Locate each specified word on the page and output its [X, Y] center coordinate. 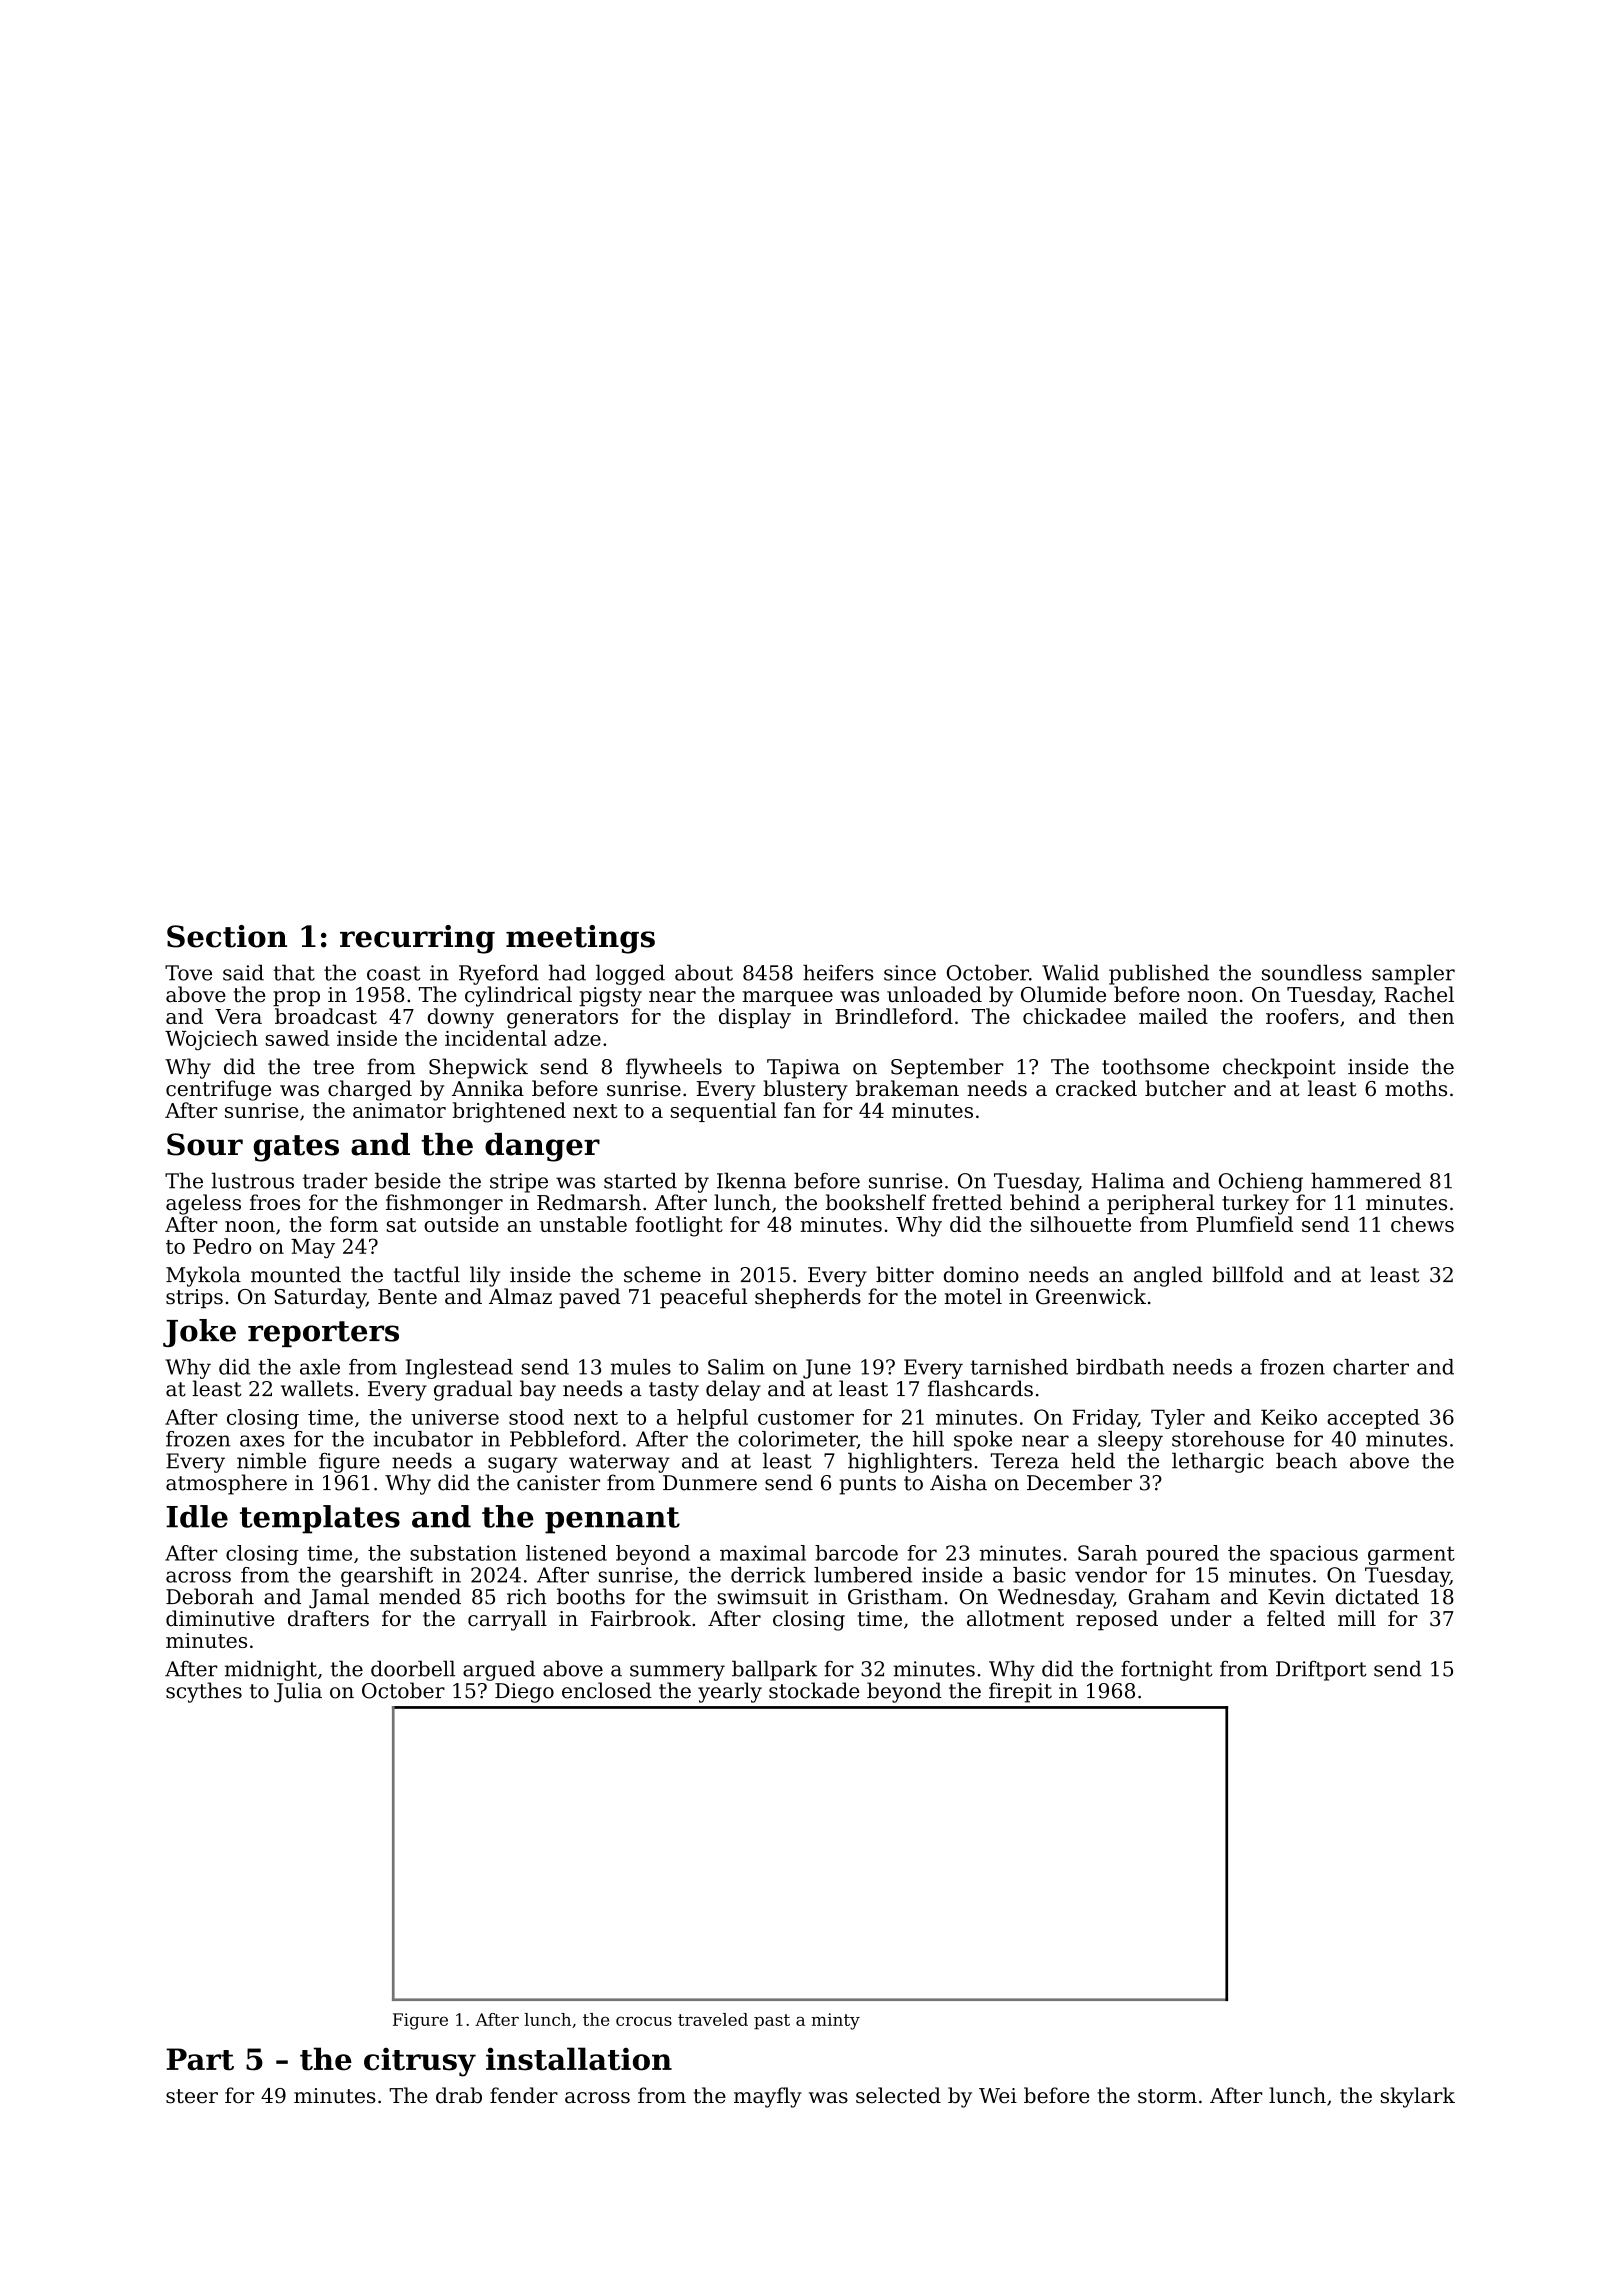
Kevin [1296, 1597]
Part [200, 2059]
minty [835, 2021]
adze [577, 1038]
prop [296, 999]
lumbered [863, 1575]
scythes [204, 1692]
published [1159, 974]
